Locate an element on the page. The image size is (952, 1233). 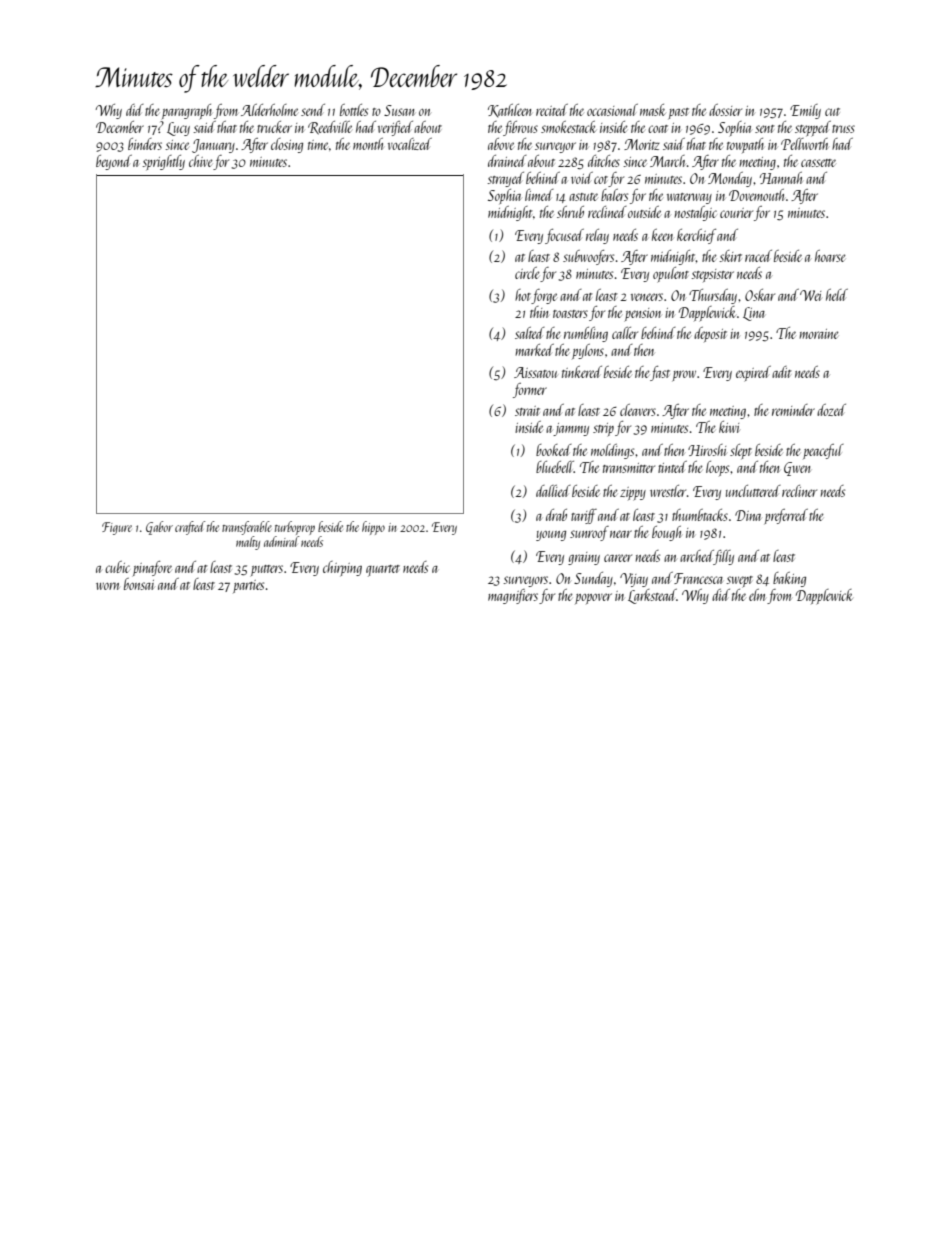
closing is located at coordinates (287, 145).
